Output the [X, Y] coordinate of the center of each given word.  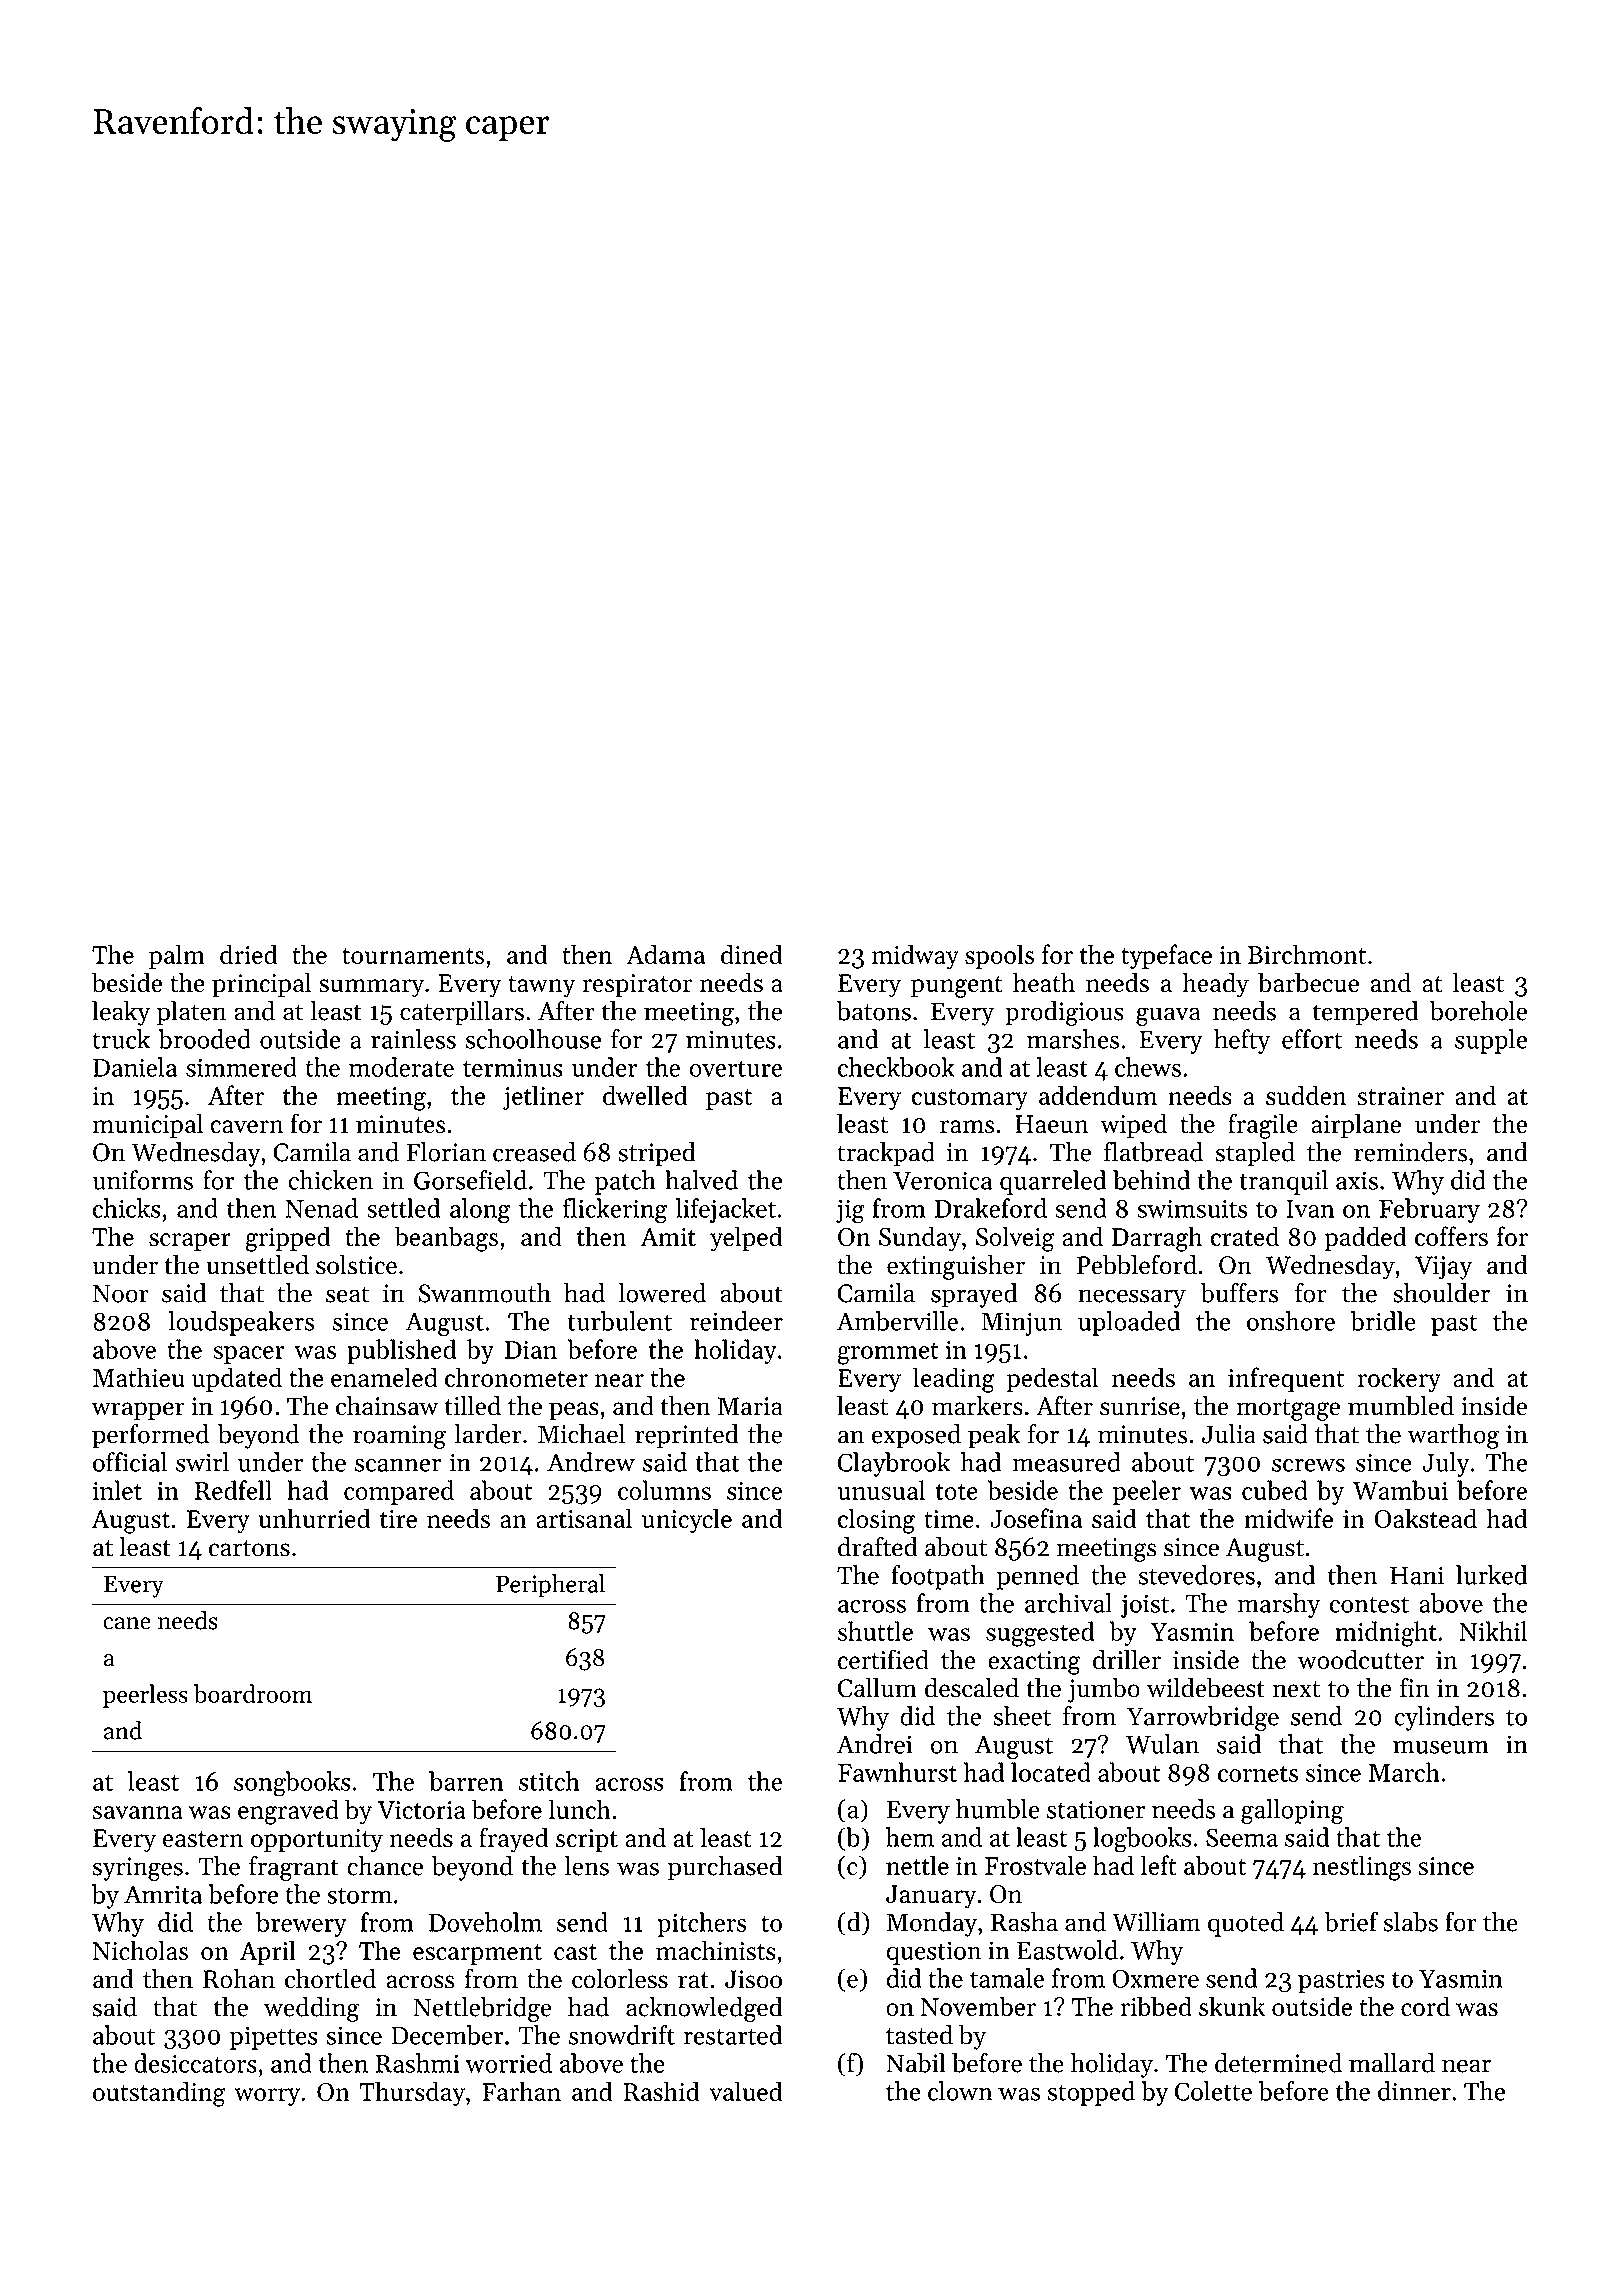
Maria [750, 1406]
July [1446, 1464]
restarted [733, 2035]
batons [874, 1011]
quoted [1246, 1924]
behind [1152, 1180]
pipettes [274, 2038]
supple [1491, 1041]
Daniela [135, 1067]
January [931, 1897]
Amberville [897, 1321]
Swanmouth [484, 1293]
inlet [117, 1490]
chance [385, 1866]
